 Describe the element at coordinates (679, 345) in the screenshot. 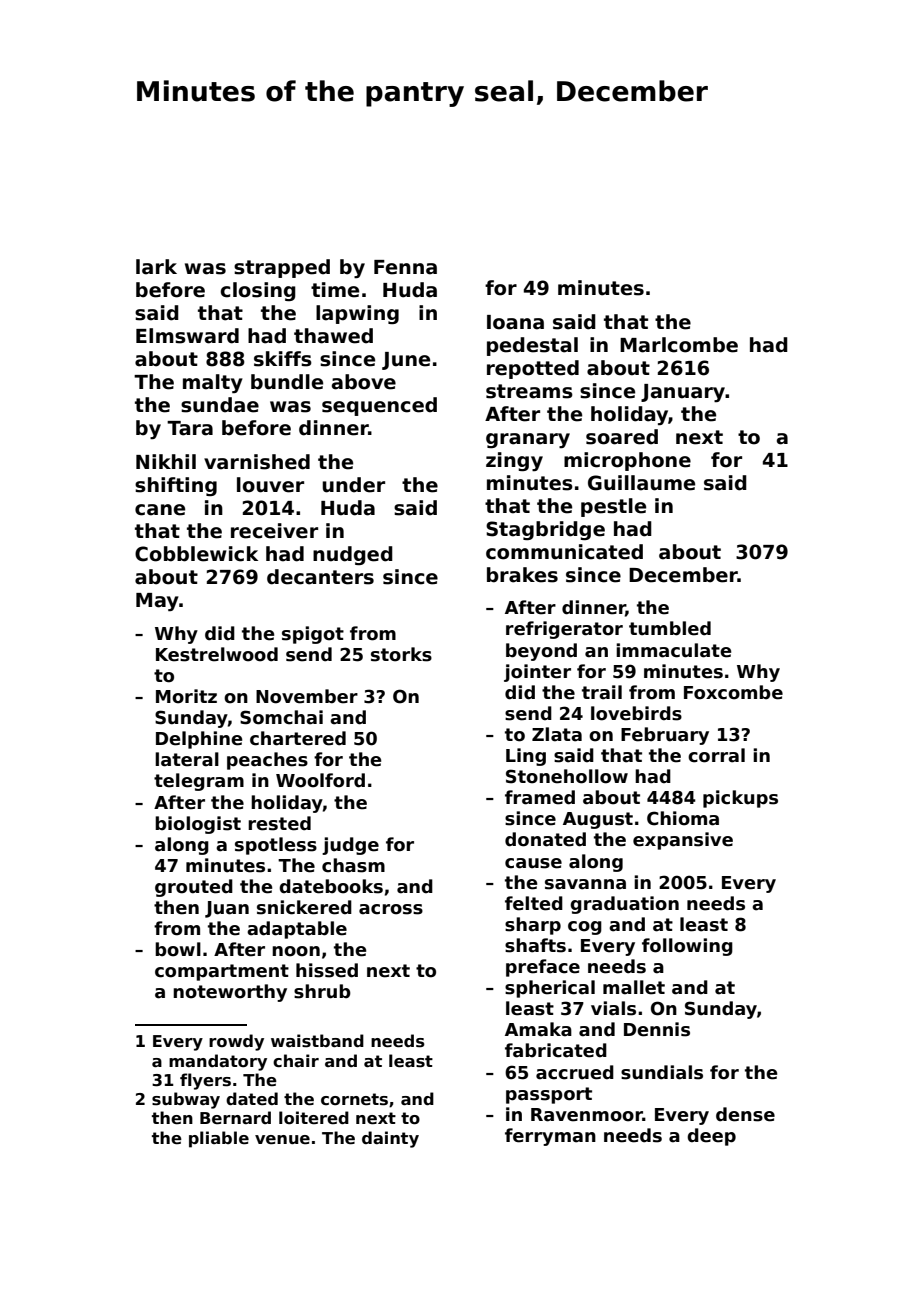

I see `Marlcombe` at that location.
